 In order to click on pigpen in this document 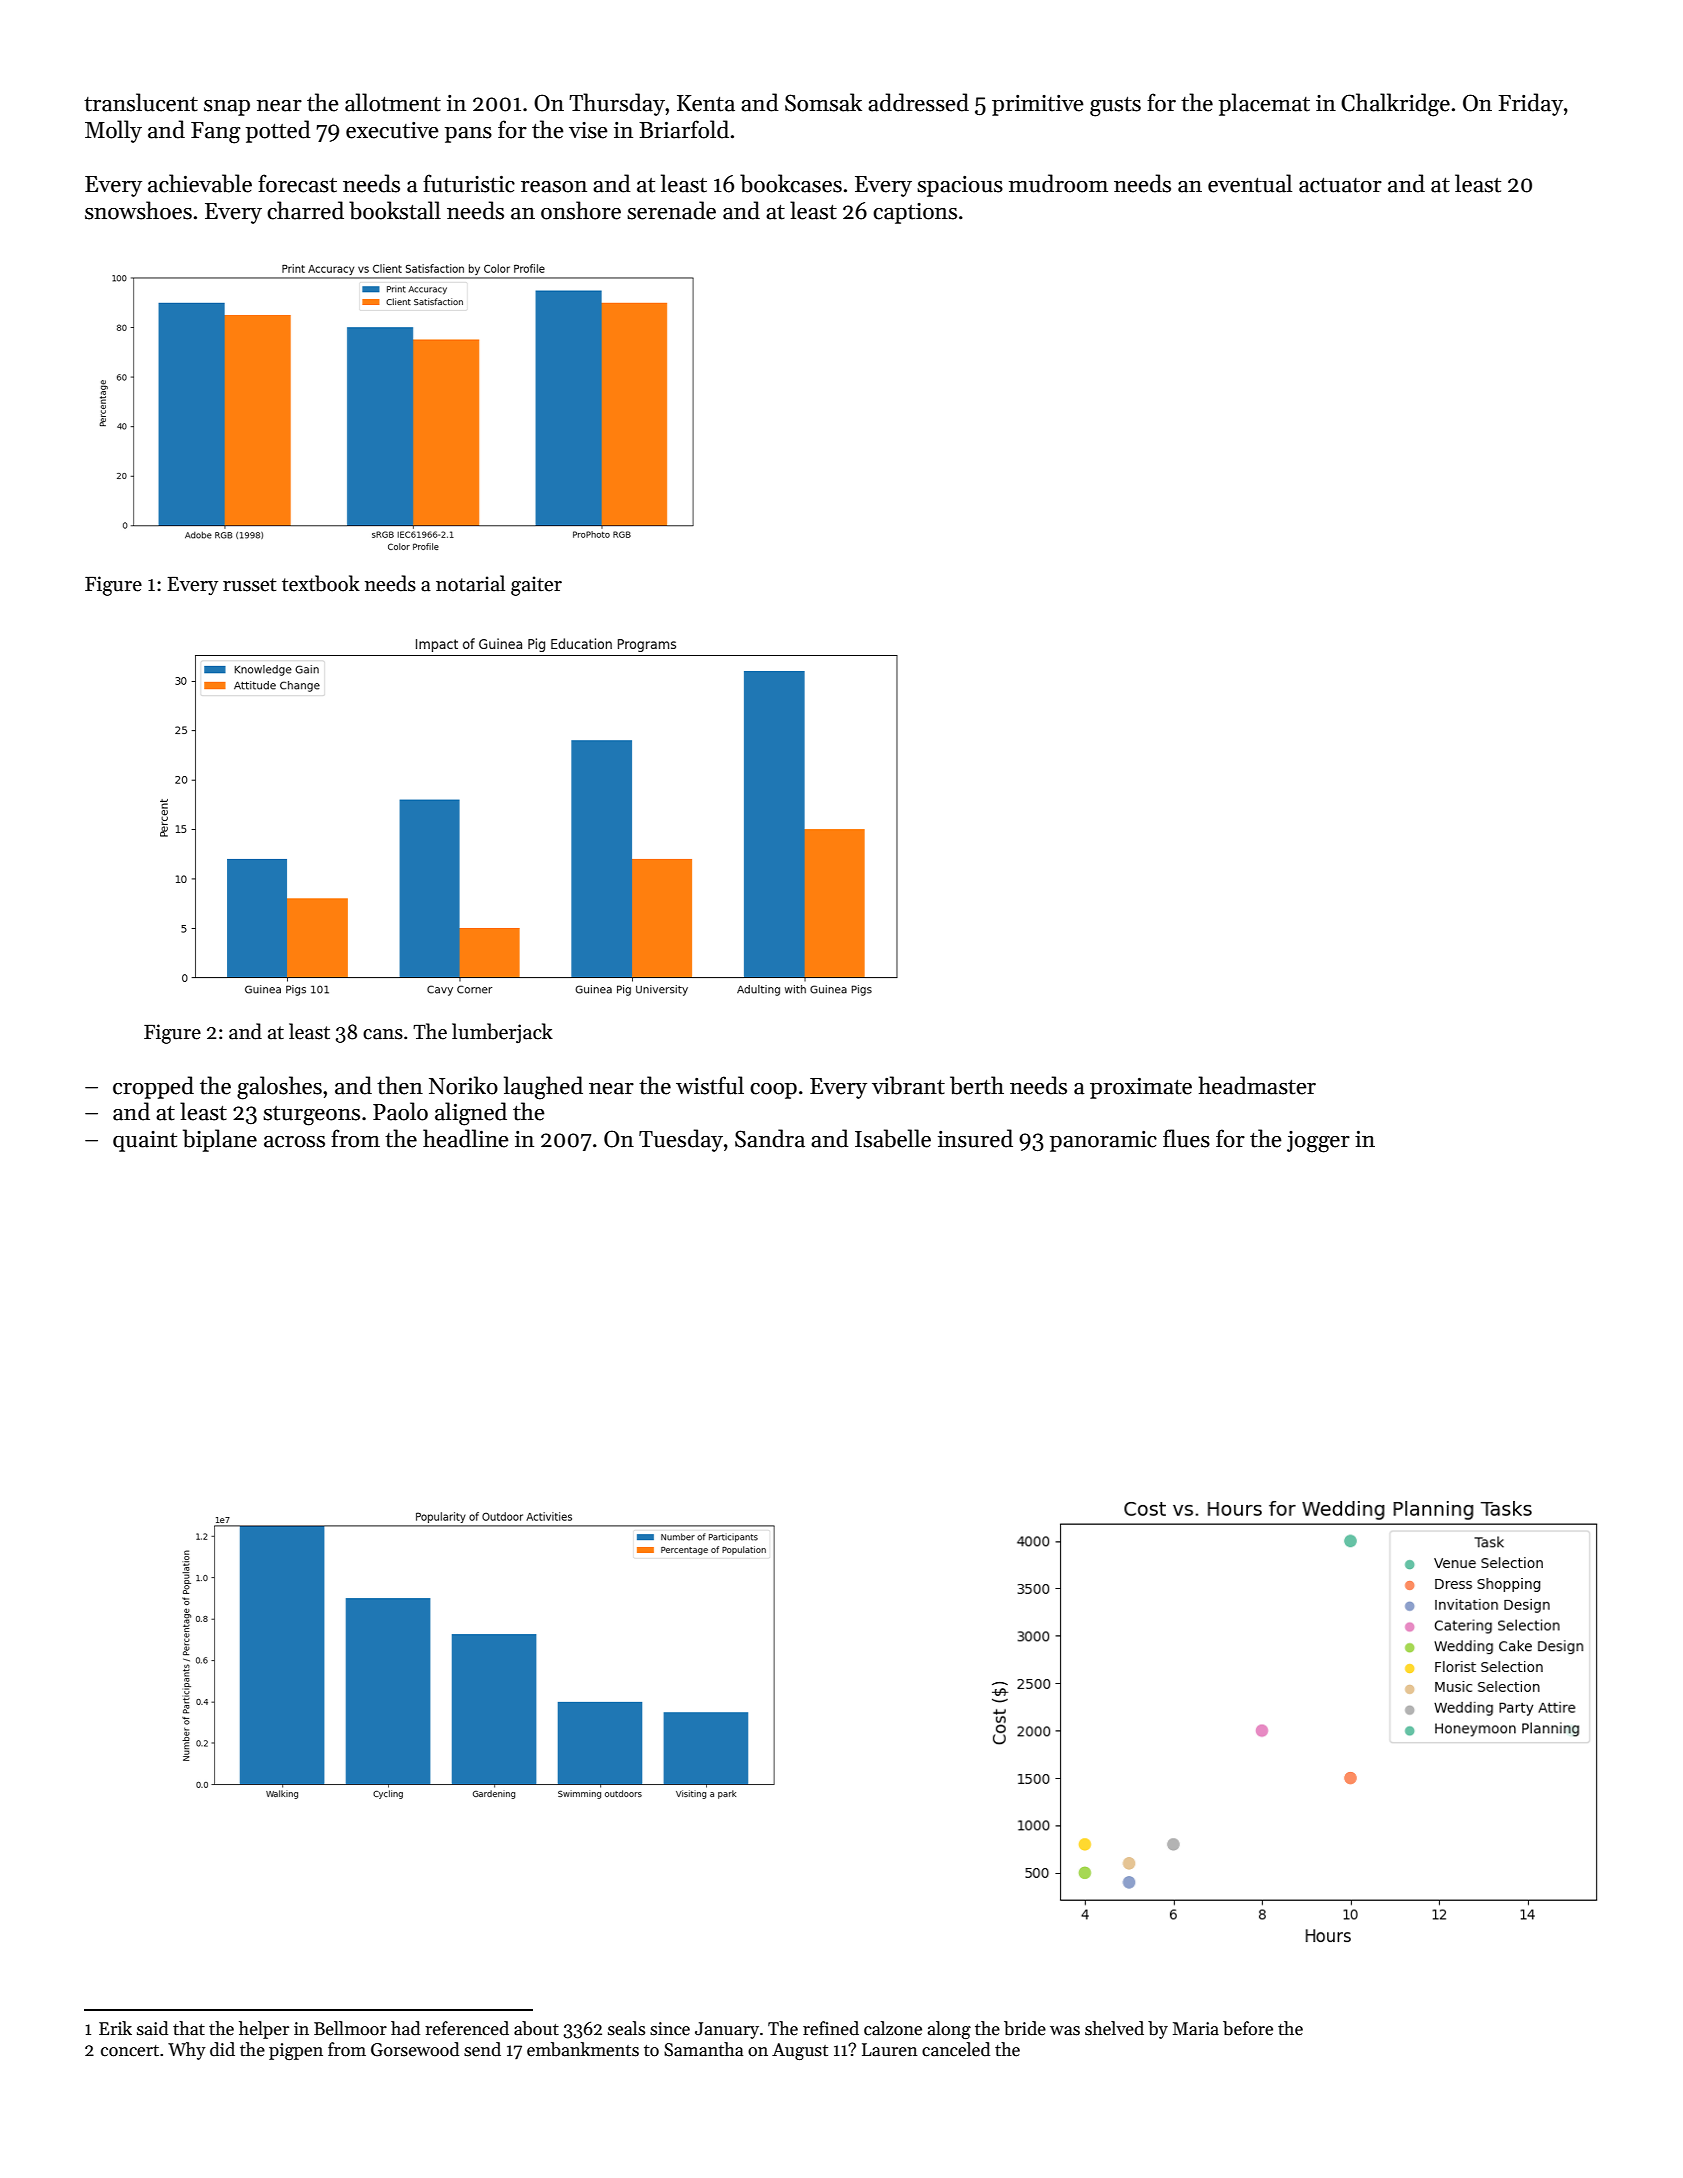, I will do `click(296, 2051)`.
